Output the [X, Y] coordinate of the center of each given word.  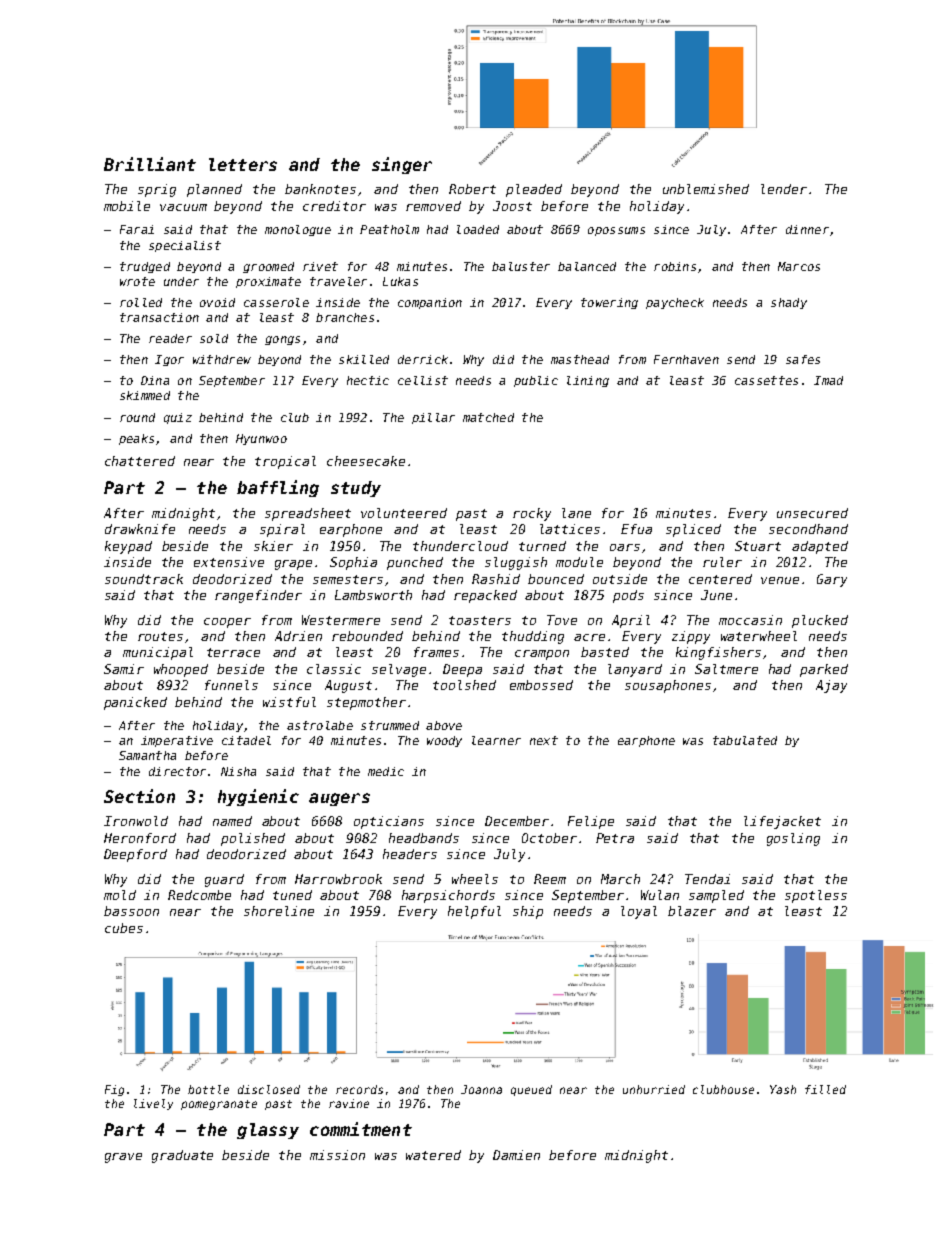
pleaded [534, 190]
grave [123, 1158]
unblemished [706, 189]
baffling [278, 488]
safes [803, 359]
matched [488, 417]
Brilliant [150, 164]
